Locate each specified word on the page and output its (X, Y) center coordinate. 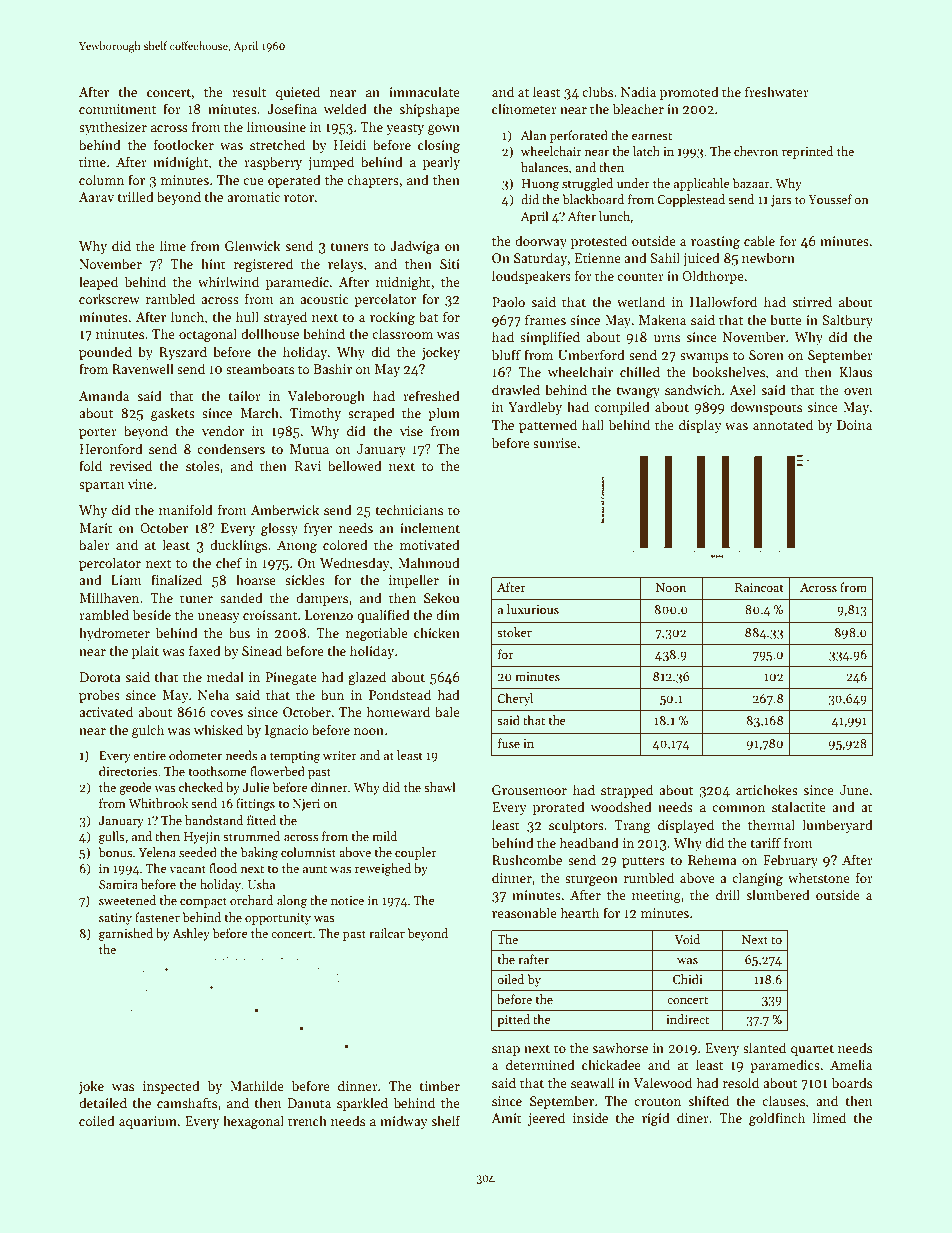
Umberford (591, 354)
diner (693, 1117)
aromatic (253, 197)
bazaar (751, 183)
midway (404, 1122)
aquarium (148, 1122)
